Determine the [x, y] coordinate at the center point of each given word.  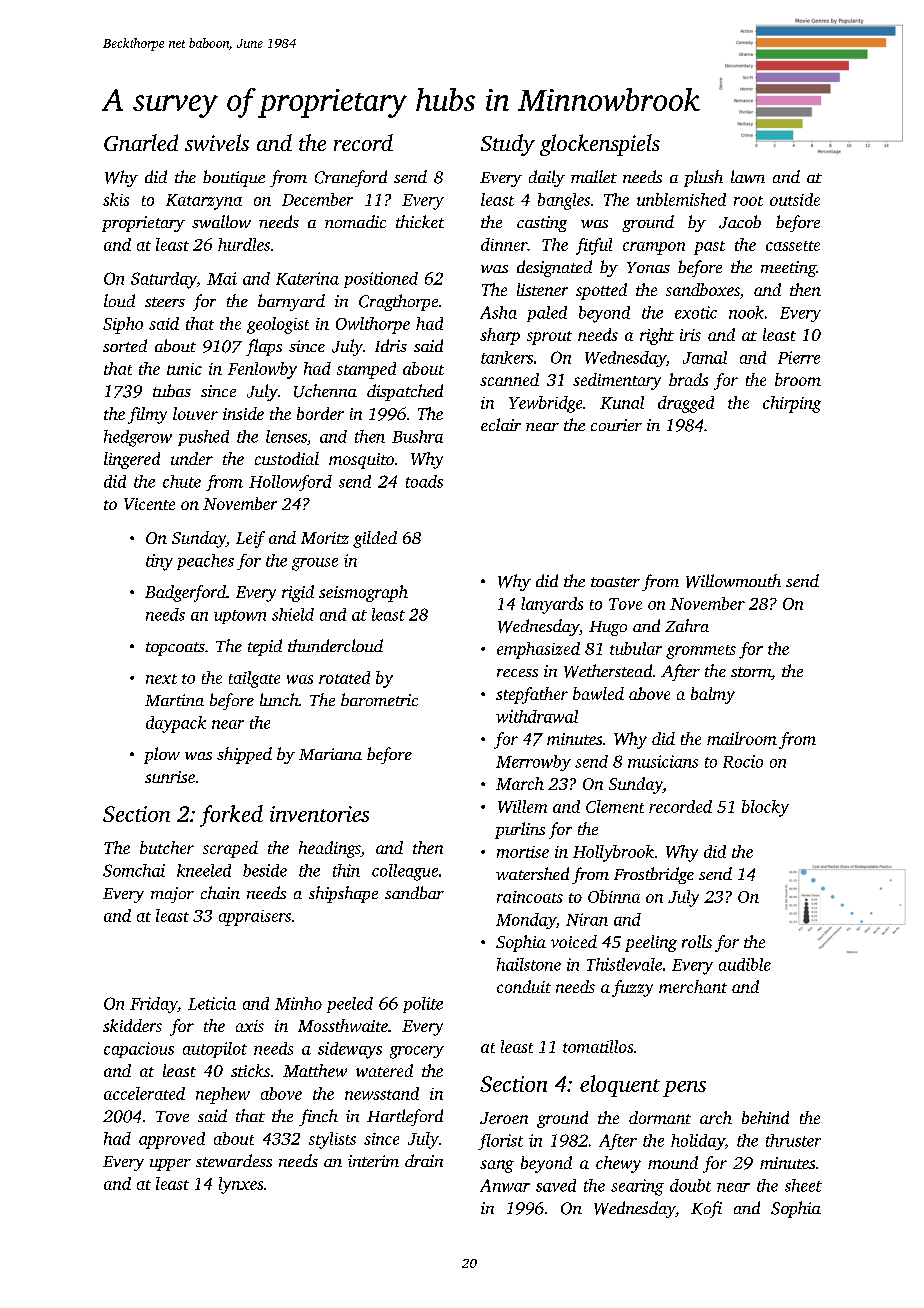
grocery [417, 1052]
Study [508, 145]
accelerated [144, 1093]
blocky [765, 808]
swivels [217, 142]
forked [231, 816]
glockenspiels [600, 145]
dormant [660, 1117]
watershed [532, 873]
